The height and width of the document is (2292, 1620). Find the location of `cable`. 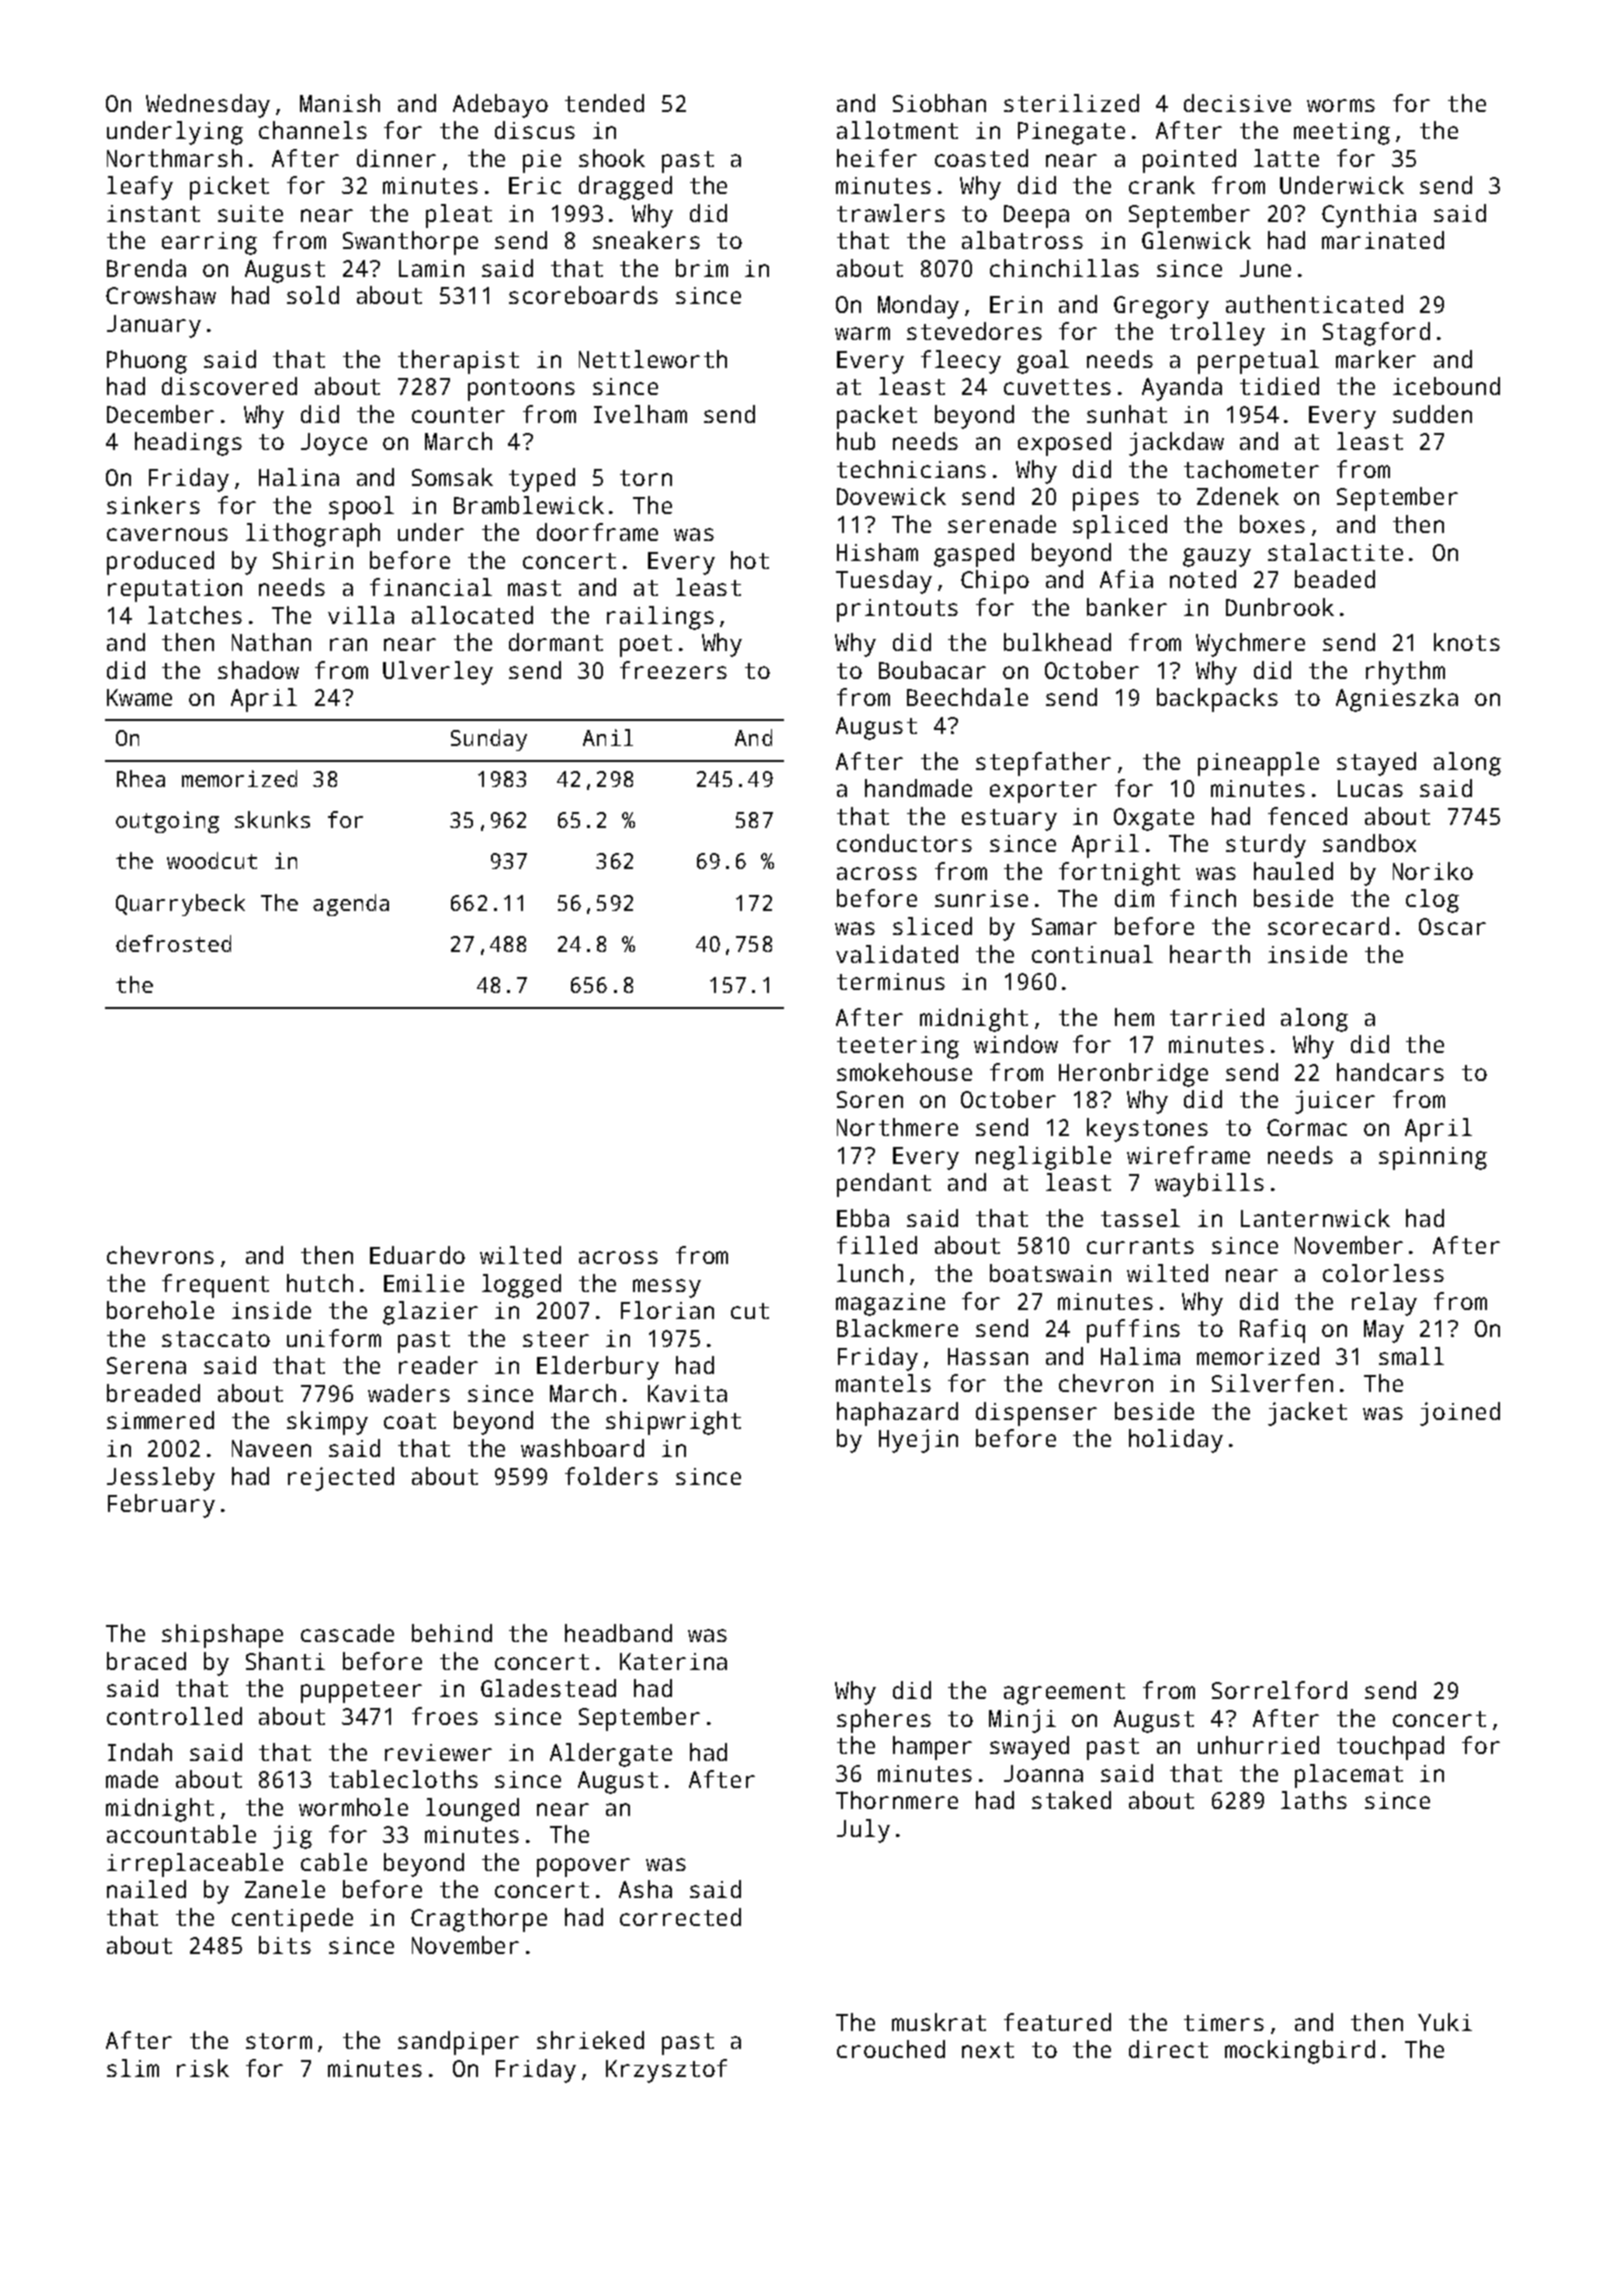

cable is located at coordinates (334, 1862).
